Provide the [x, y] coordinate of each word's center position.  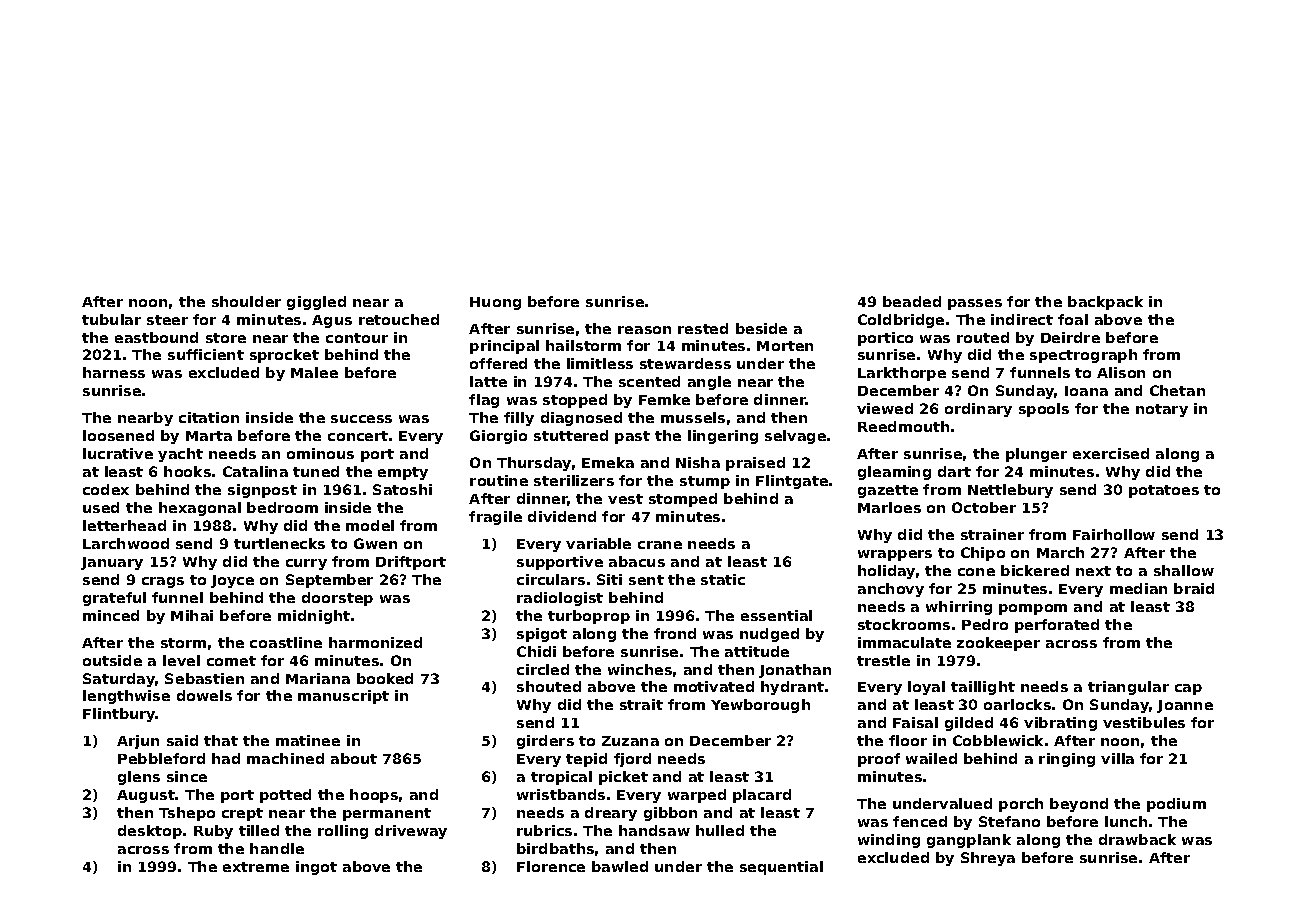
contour [357, 338]
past [632, 437]
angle [709, 383]
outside [112, 660]
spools [1044, 410]
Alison [1121, 372]
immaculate [904, 642]
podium [1176, 805]
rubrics [544, 830]
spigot [542, 635]
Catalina [255, 471]
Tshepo [187, 814]
